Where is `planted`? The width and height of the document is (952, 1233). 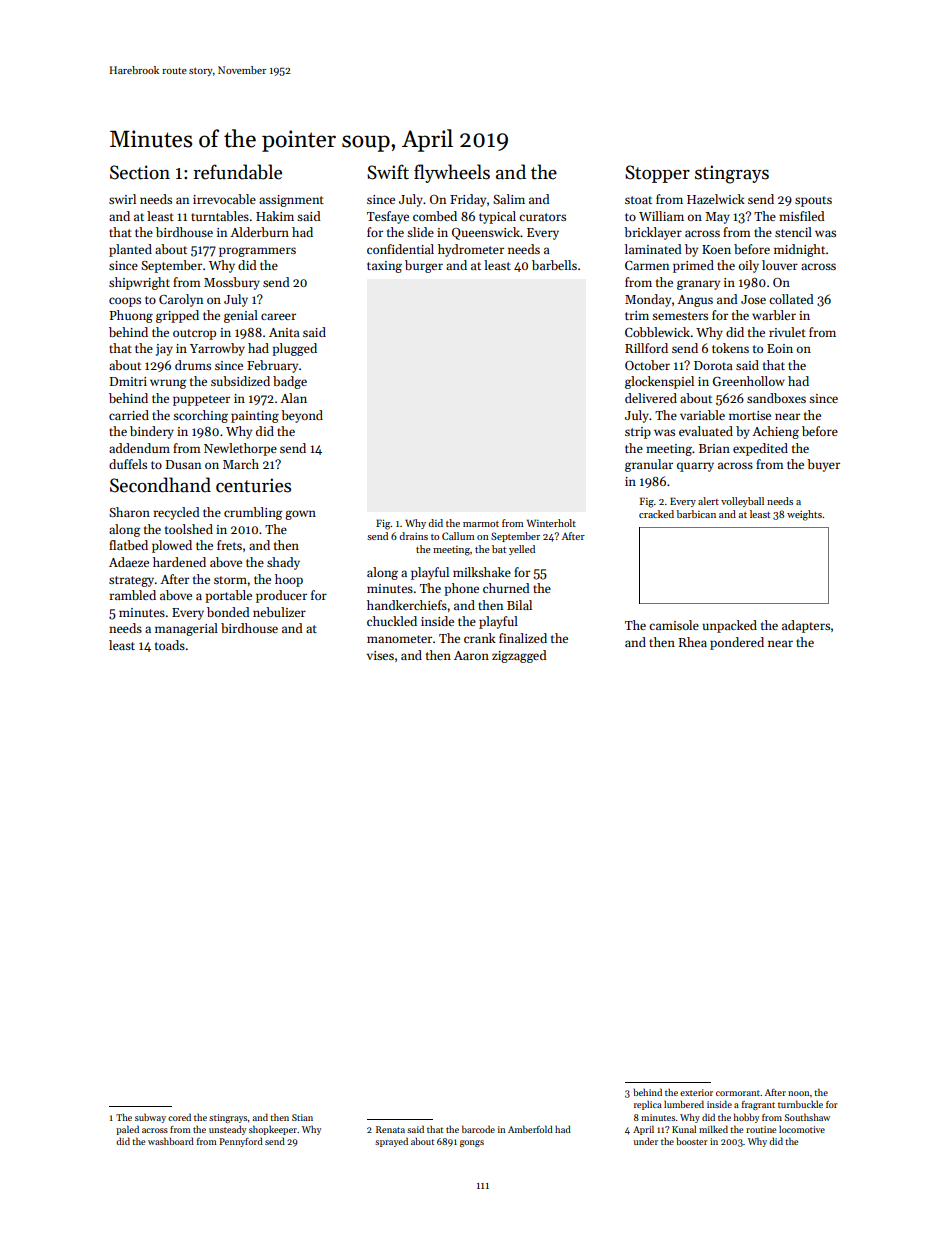 planted is located at coordinates (130, 250).
